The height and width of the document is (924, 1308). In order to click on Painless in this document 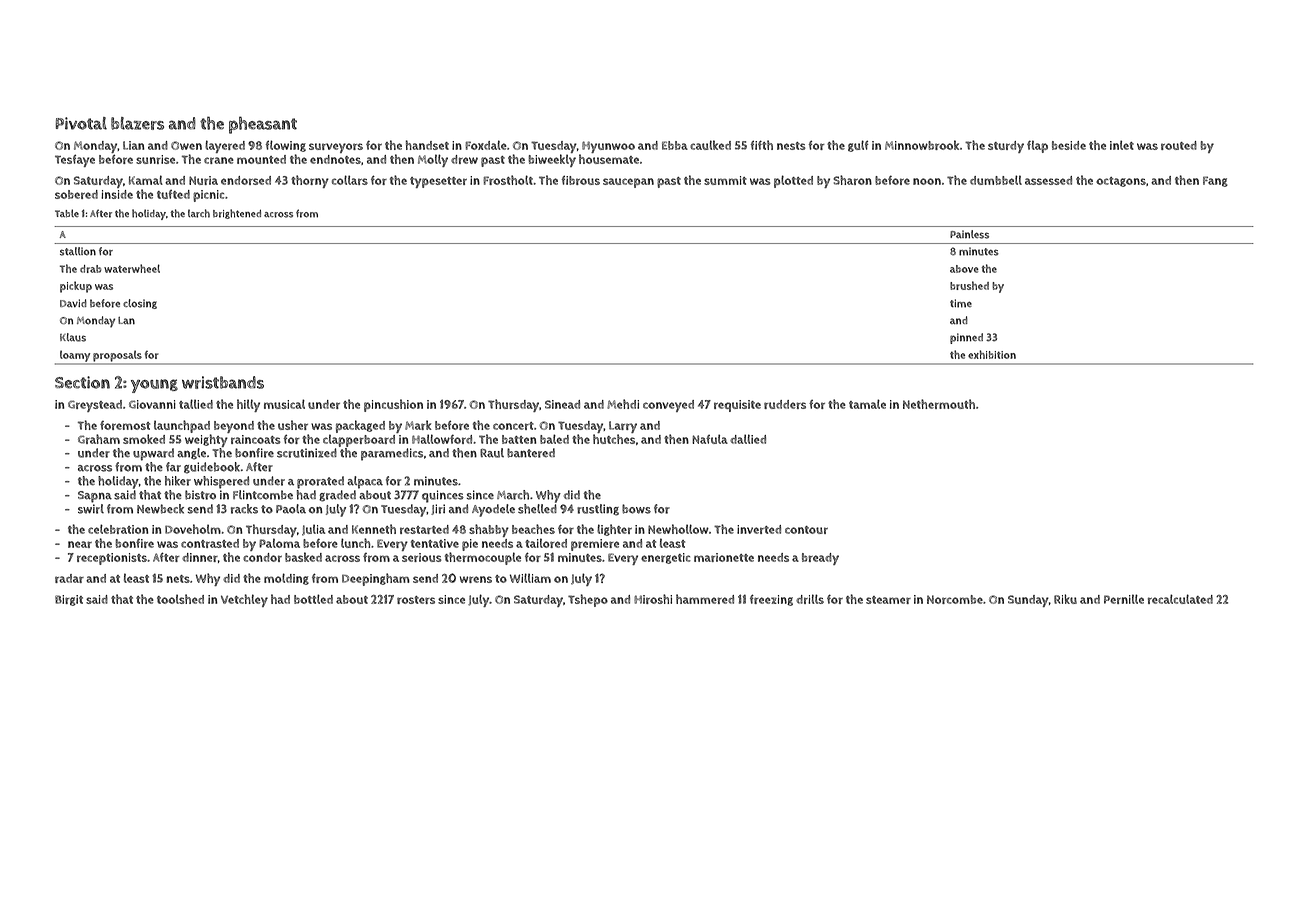, I will do `click(969, 234)`.
